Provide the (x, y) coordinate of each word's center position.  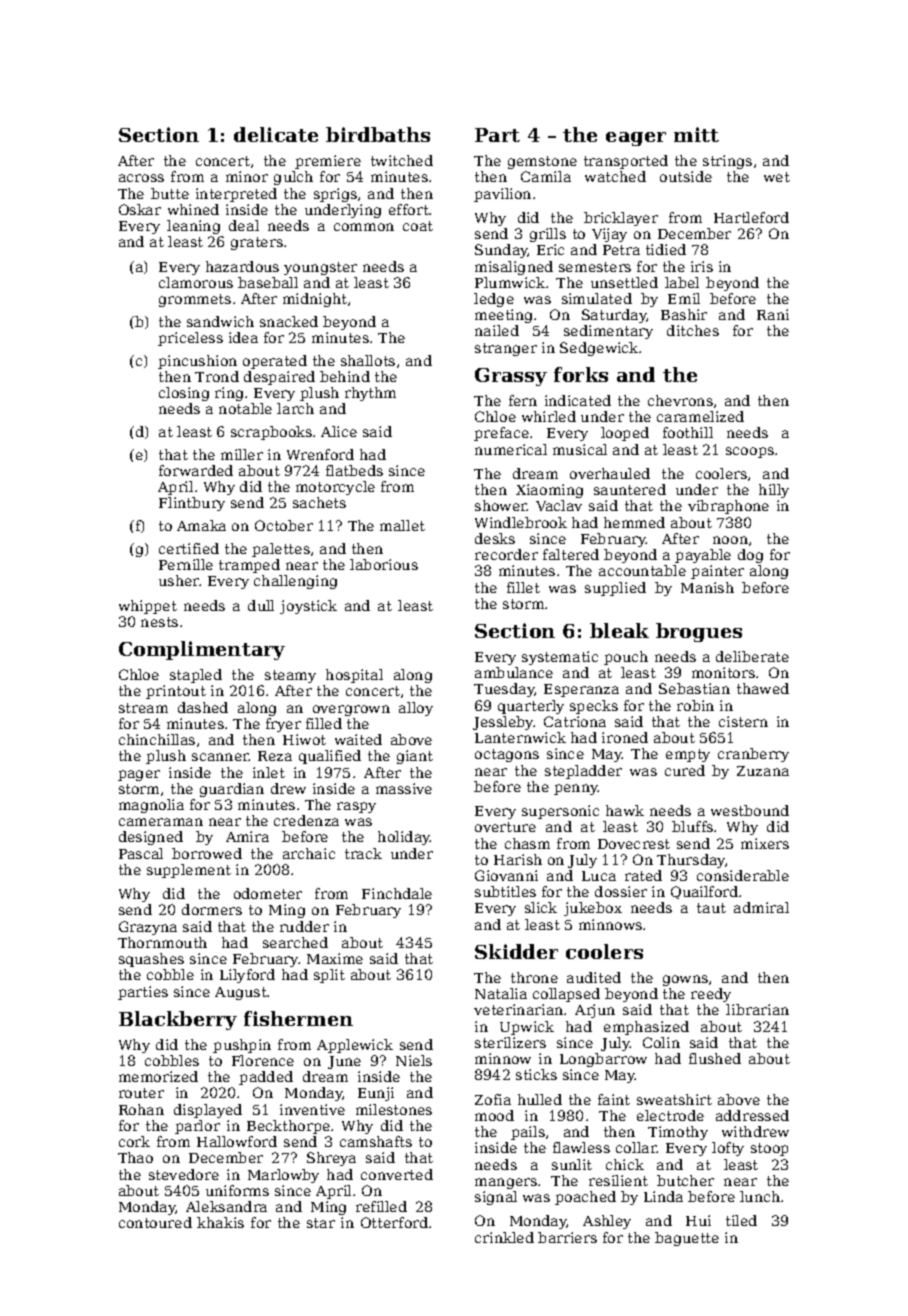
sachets (319, 502)
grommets (195, 300)
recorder (506, 554)
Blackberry (178, 1020)
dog (750, 556)
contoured (155, 1222)
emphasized (646, 1028)
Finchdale (397, 893)
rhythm (370, 394)
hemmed (634, 522)
